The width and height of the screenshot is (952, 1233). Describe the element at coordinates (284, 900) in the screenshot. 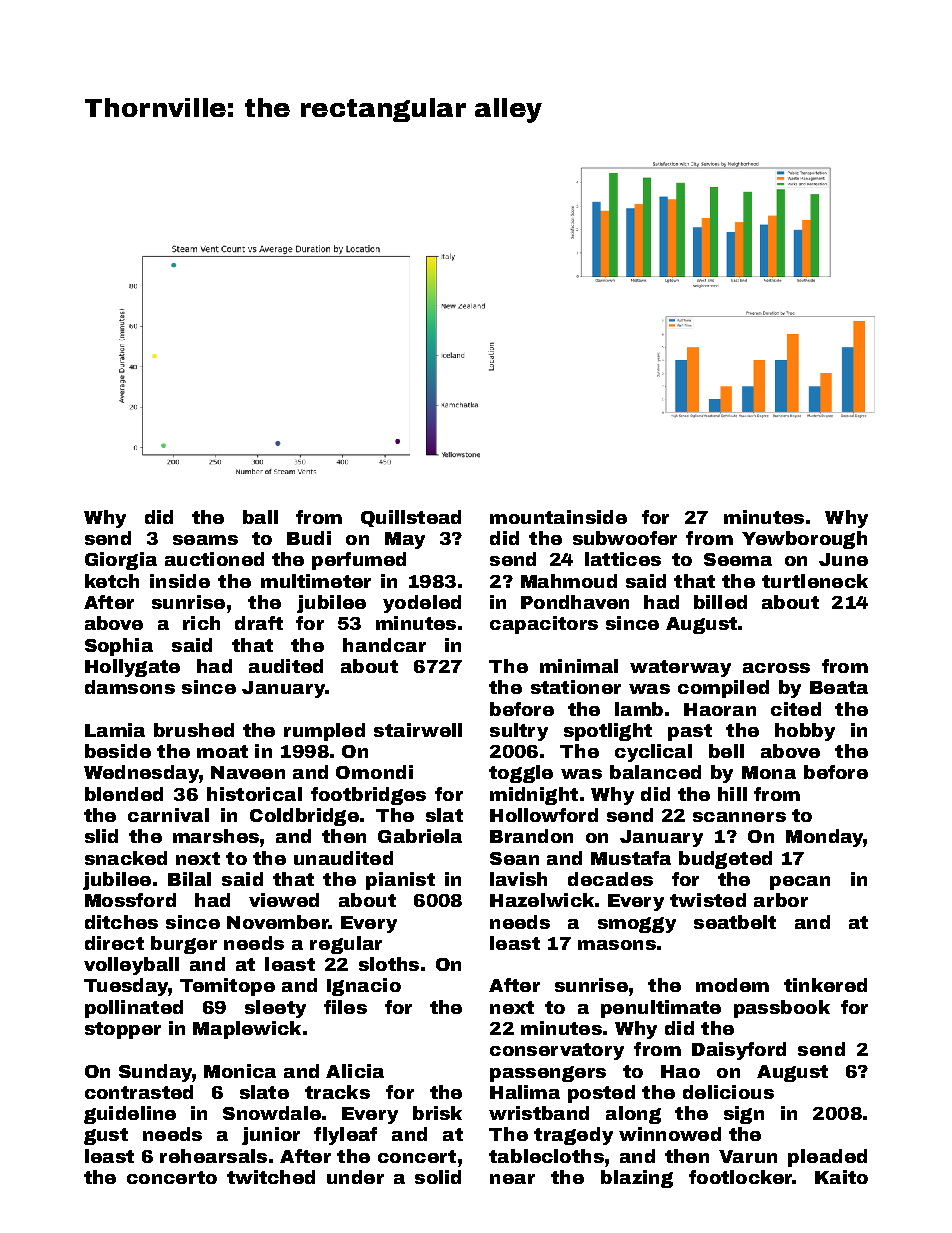

I see `viewed` at that location.
